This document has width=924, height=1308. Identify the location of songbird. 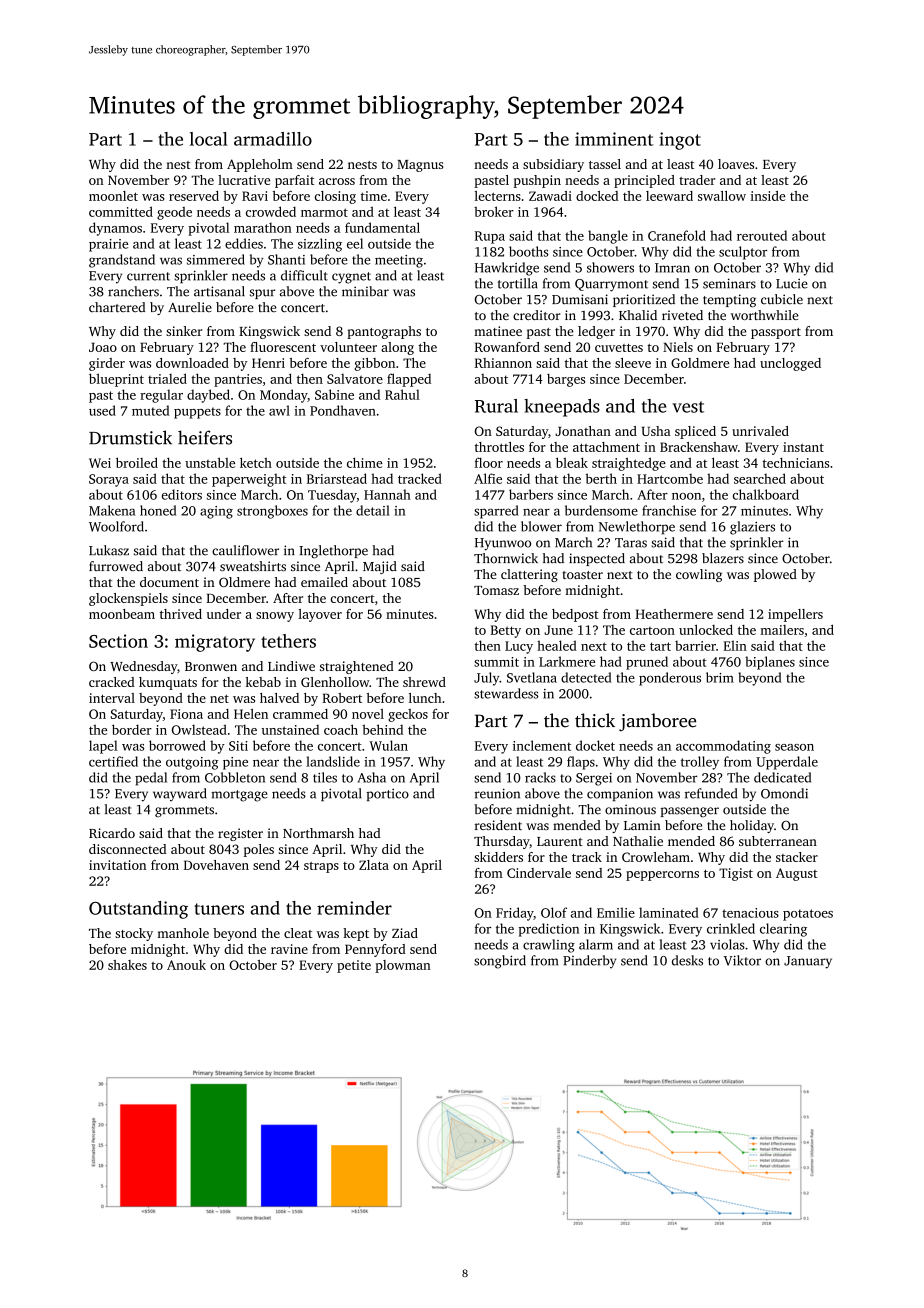
(500, 962).
